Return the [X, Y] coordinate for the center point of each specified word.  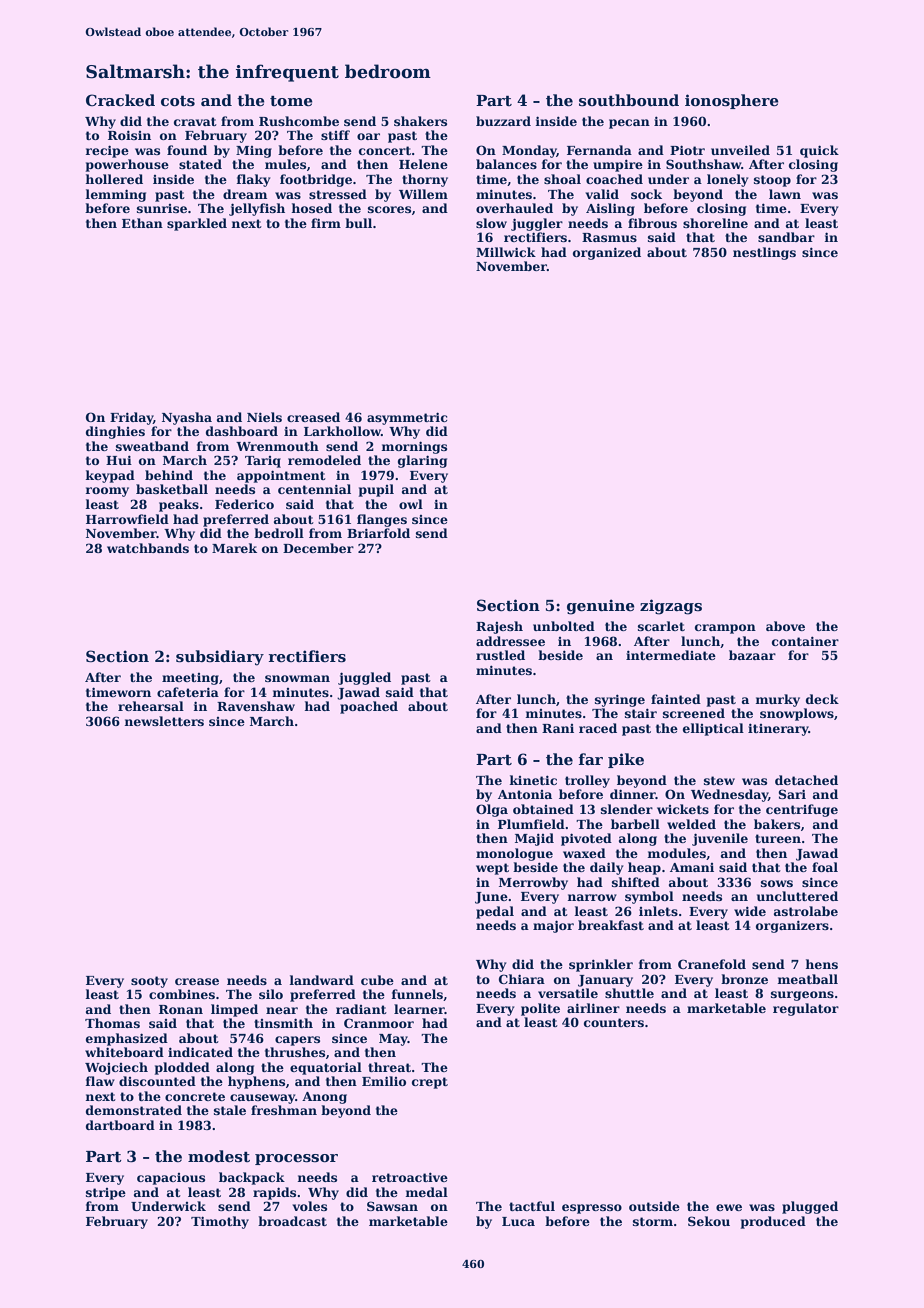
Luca [518, 1221]
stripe [106, 1194]
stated [200, 164]
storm [653, 1221]
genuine [601, 607]
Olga [492, 810]
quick [819, 151]
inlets [658, 911]
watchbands [148, 548]
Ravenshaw [256, 706]
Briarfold [378, 533]
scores [389, 209]
